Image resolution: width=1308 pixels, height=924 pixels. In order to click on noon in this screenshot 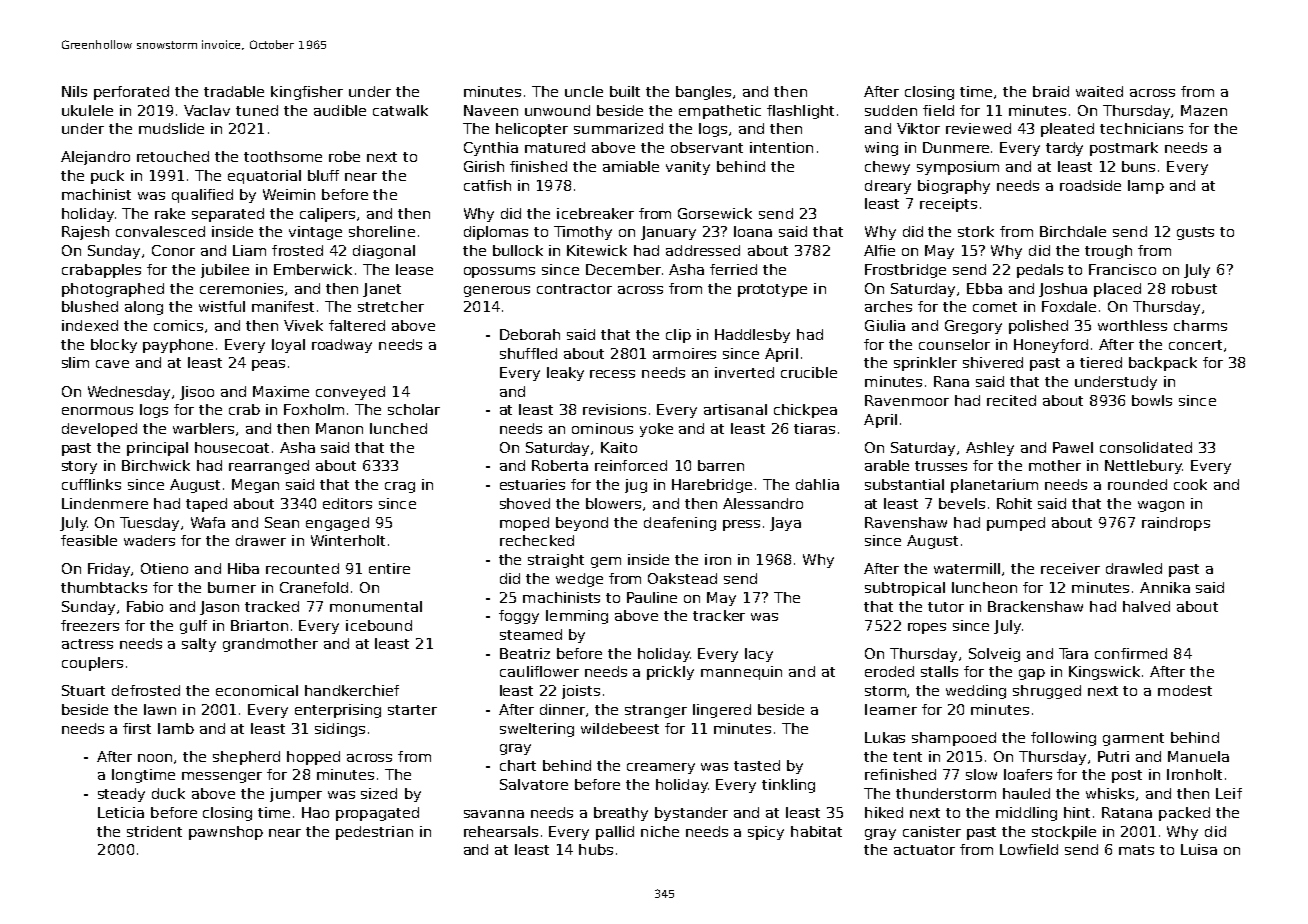, I will do `click(155, 758)`.
